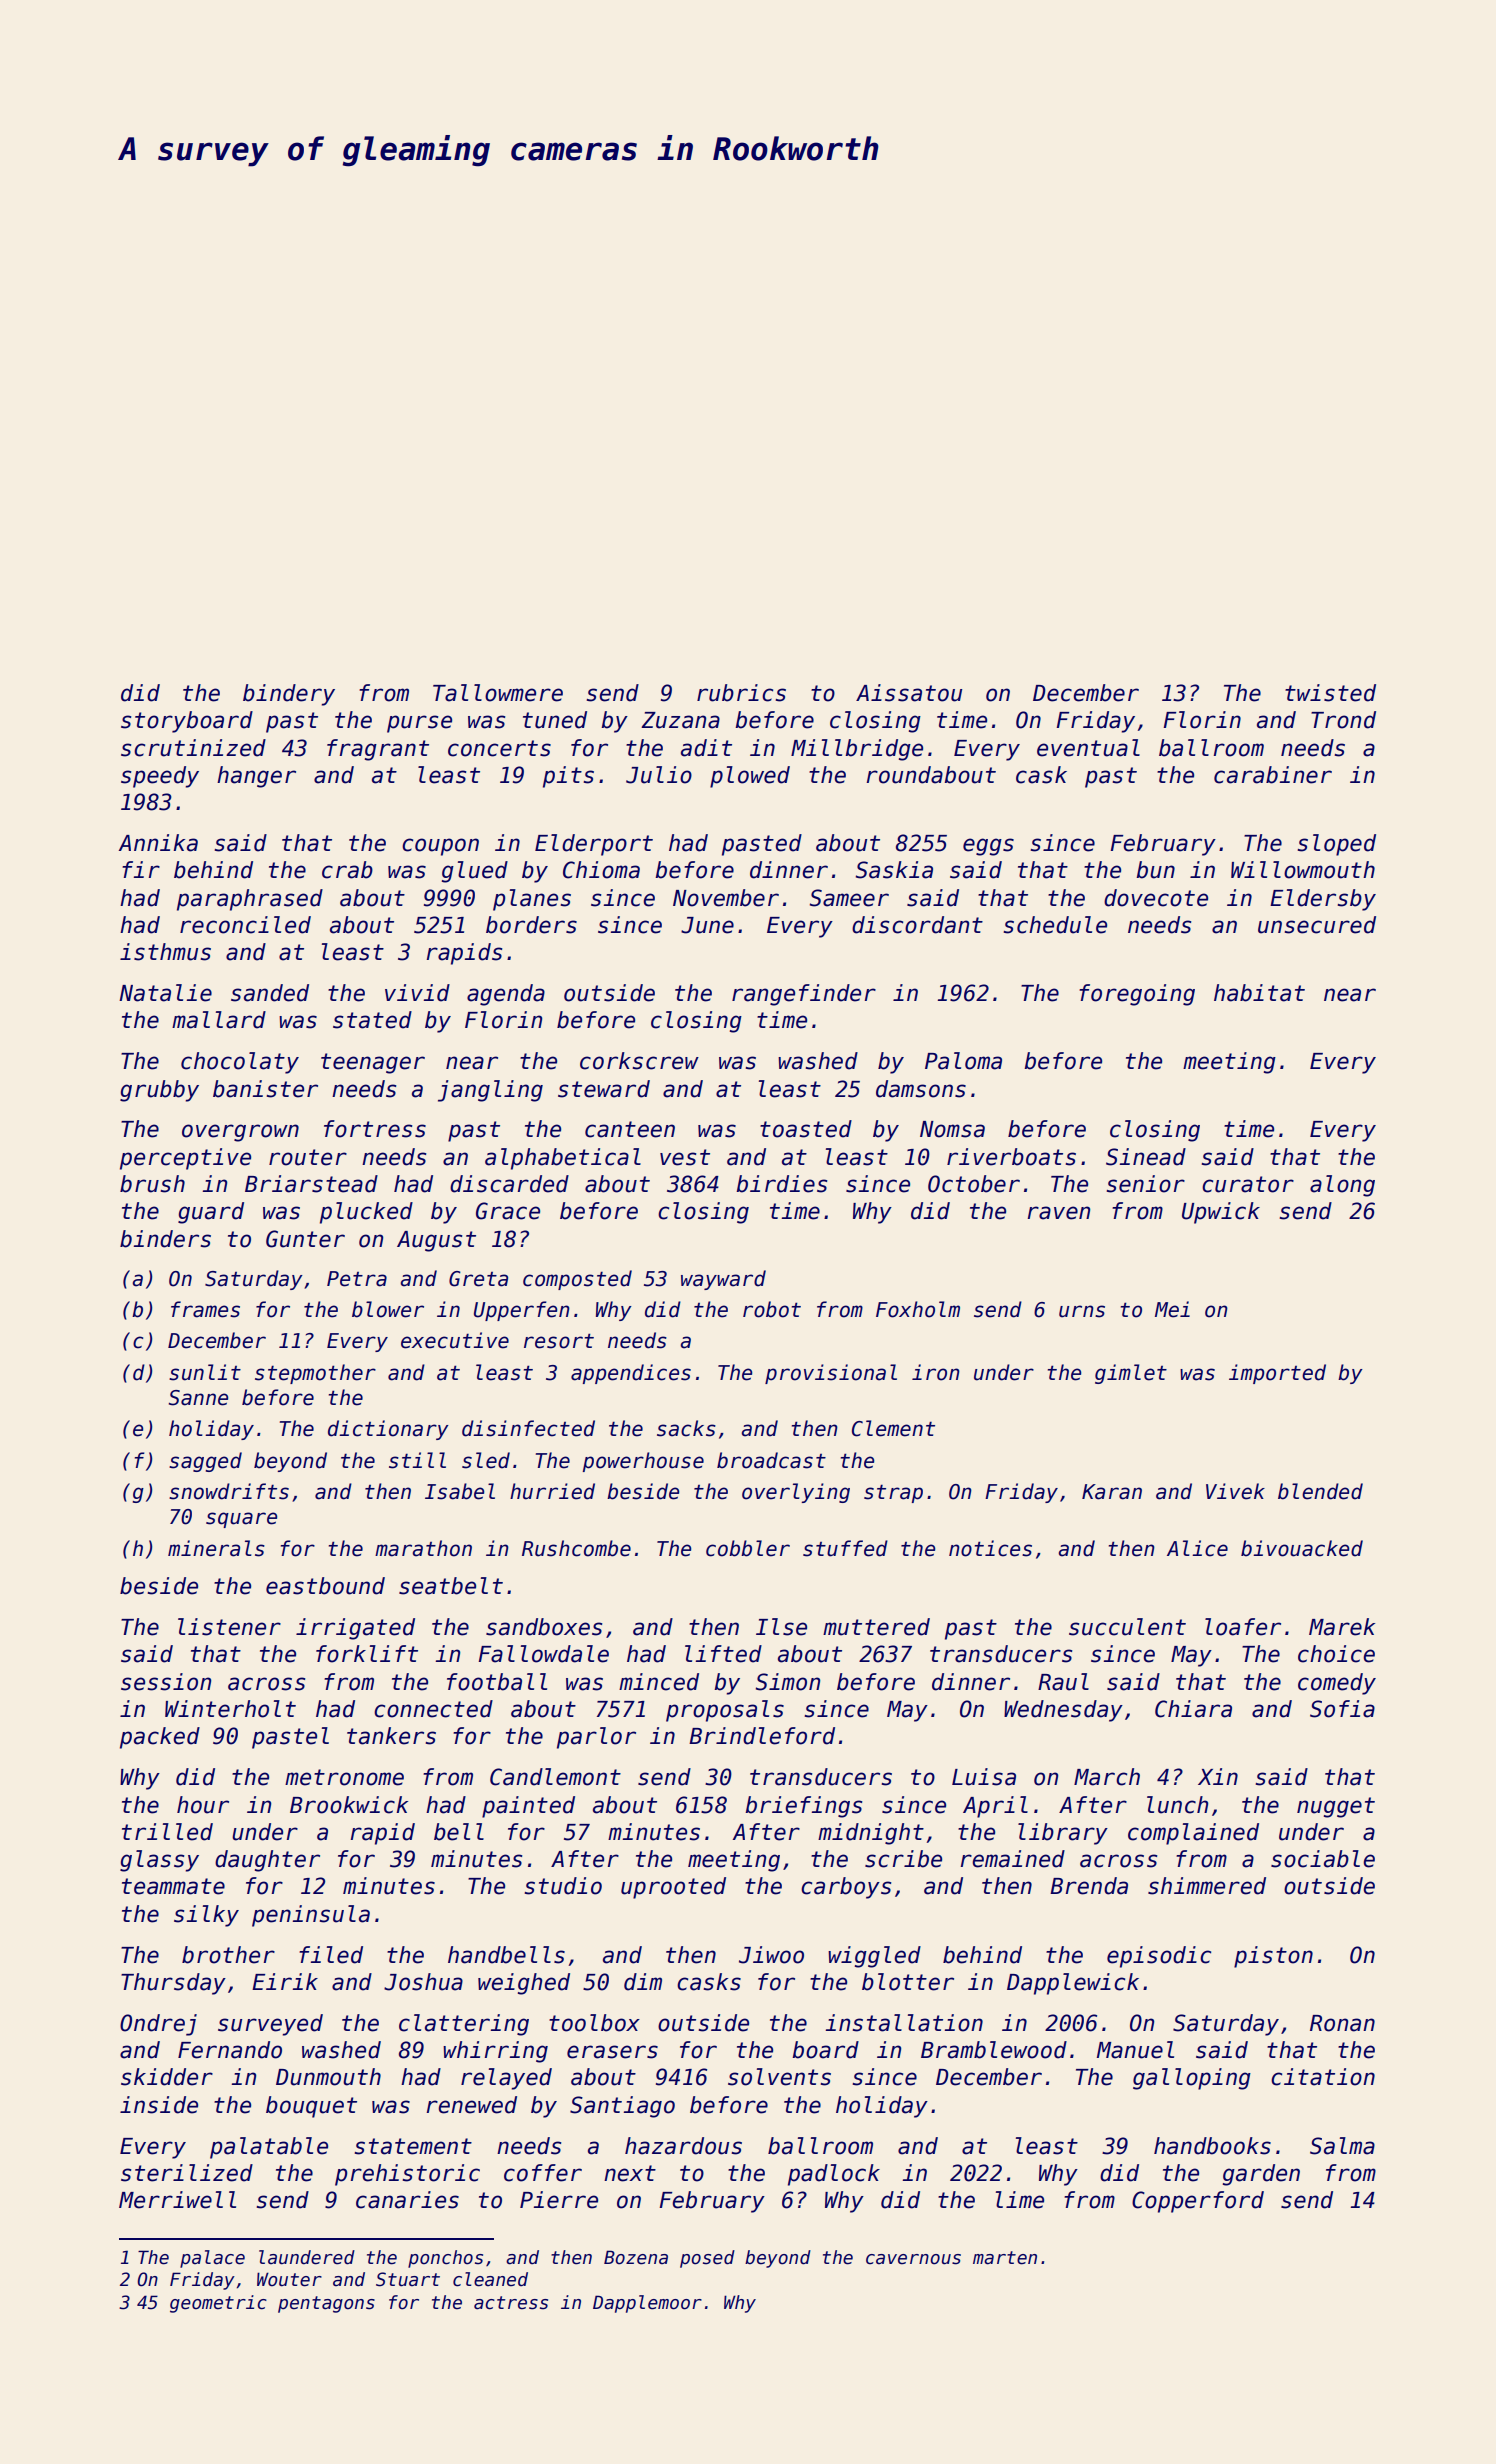 This page has width=1496, height=2464. Describe the element at coordinates (478, 1279) in the page. I see `Greta` at that location.
